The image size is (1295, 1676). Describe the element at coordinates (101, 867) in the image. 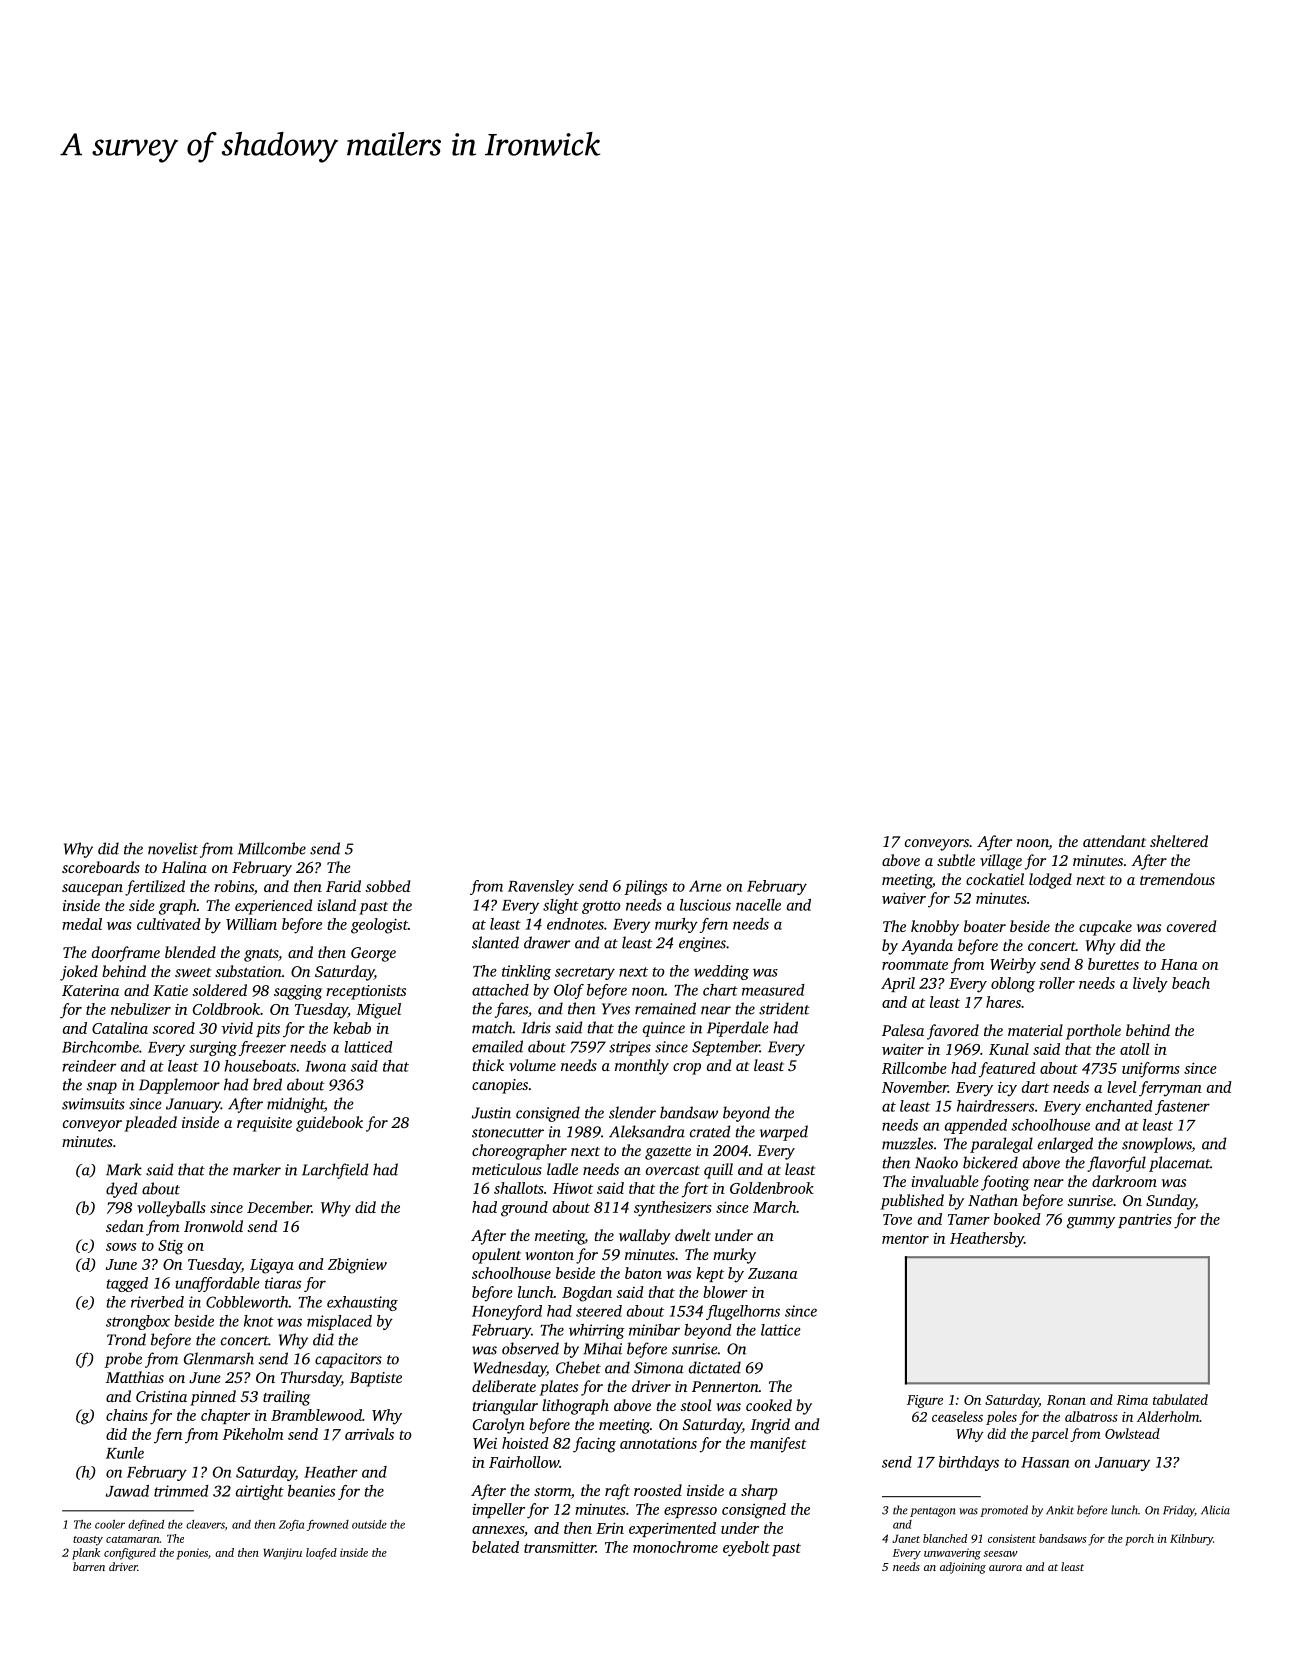

I see `scoreboards` at that location.
